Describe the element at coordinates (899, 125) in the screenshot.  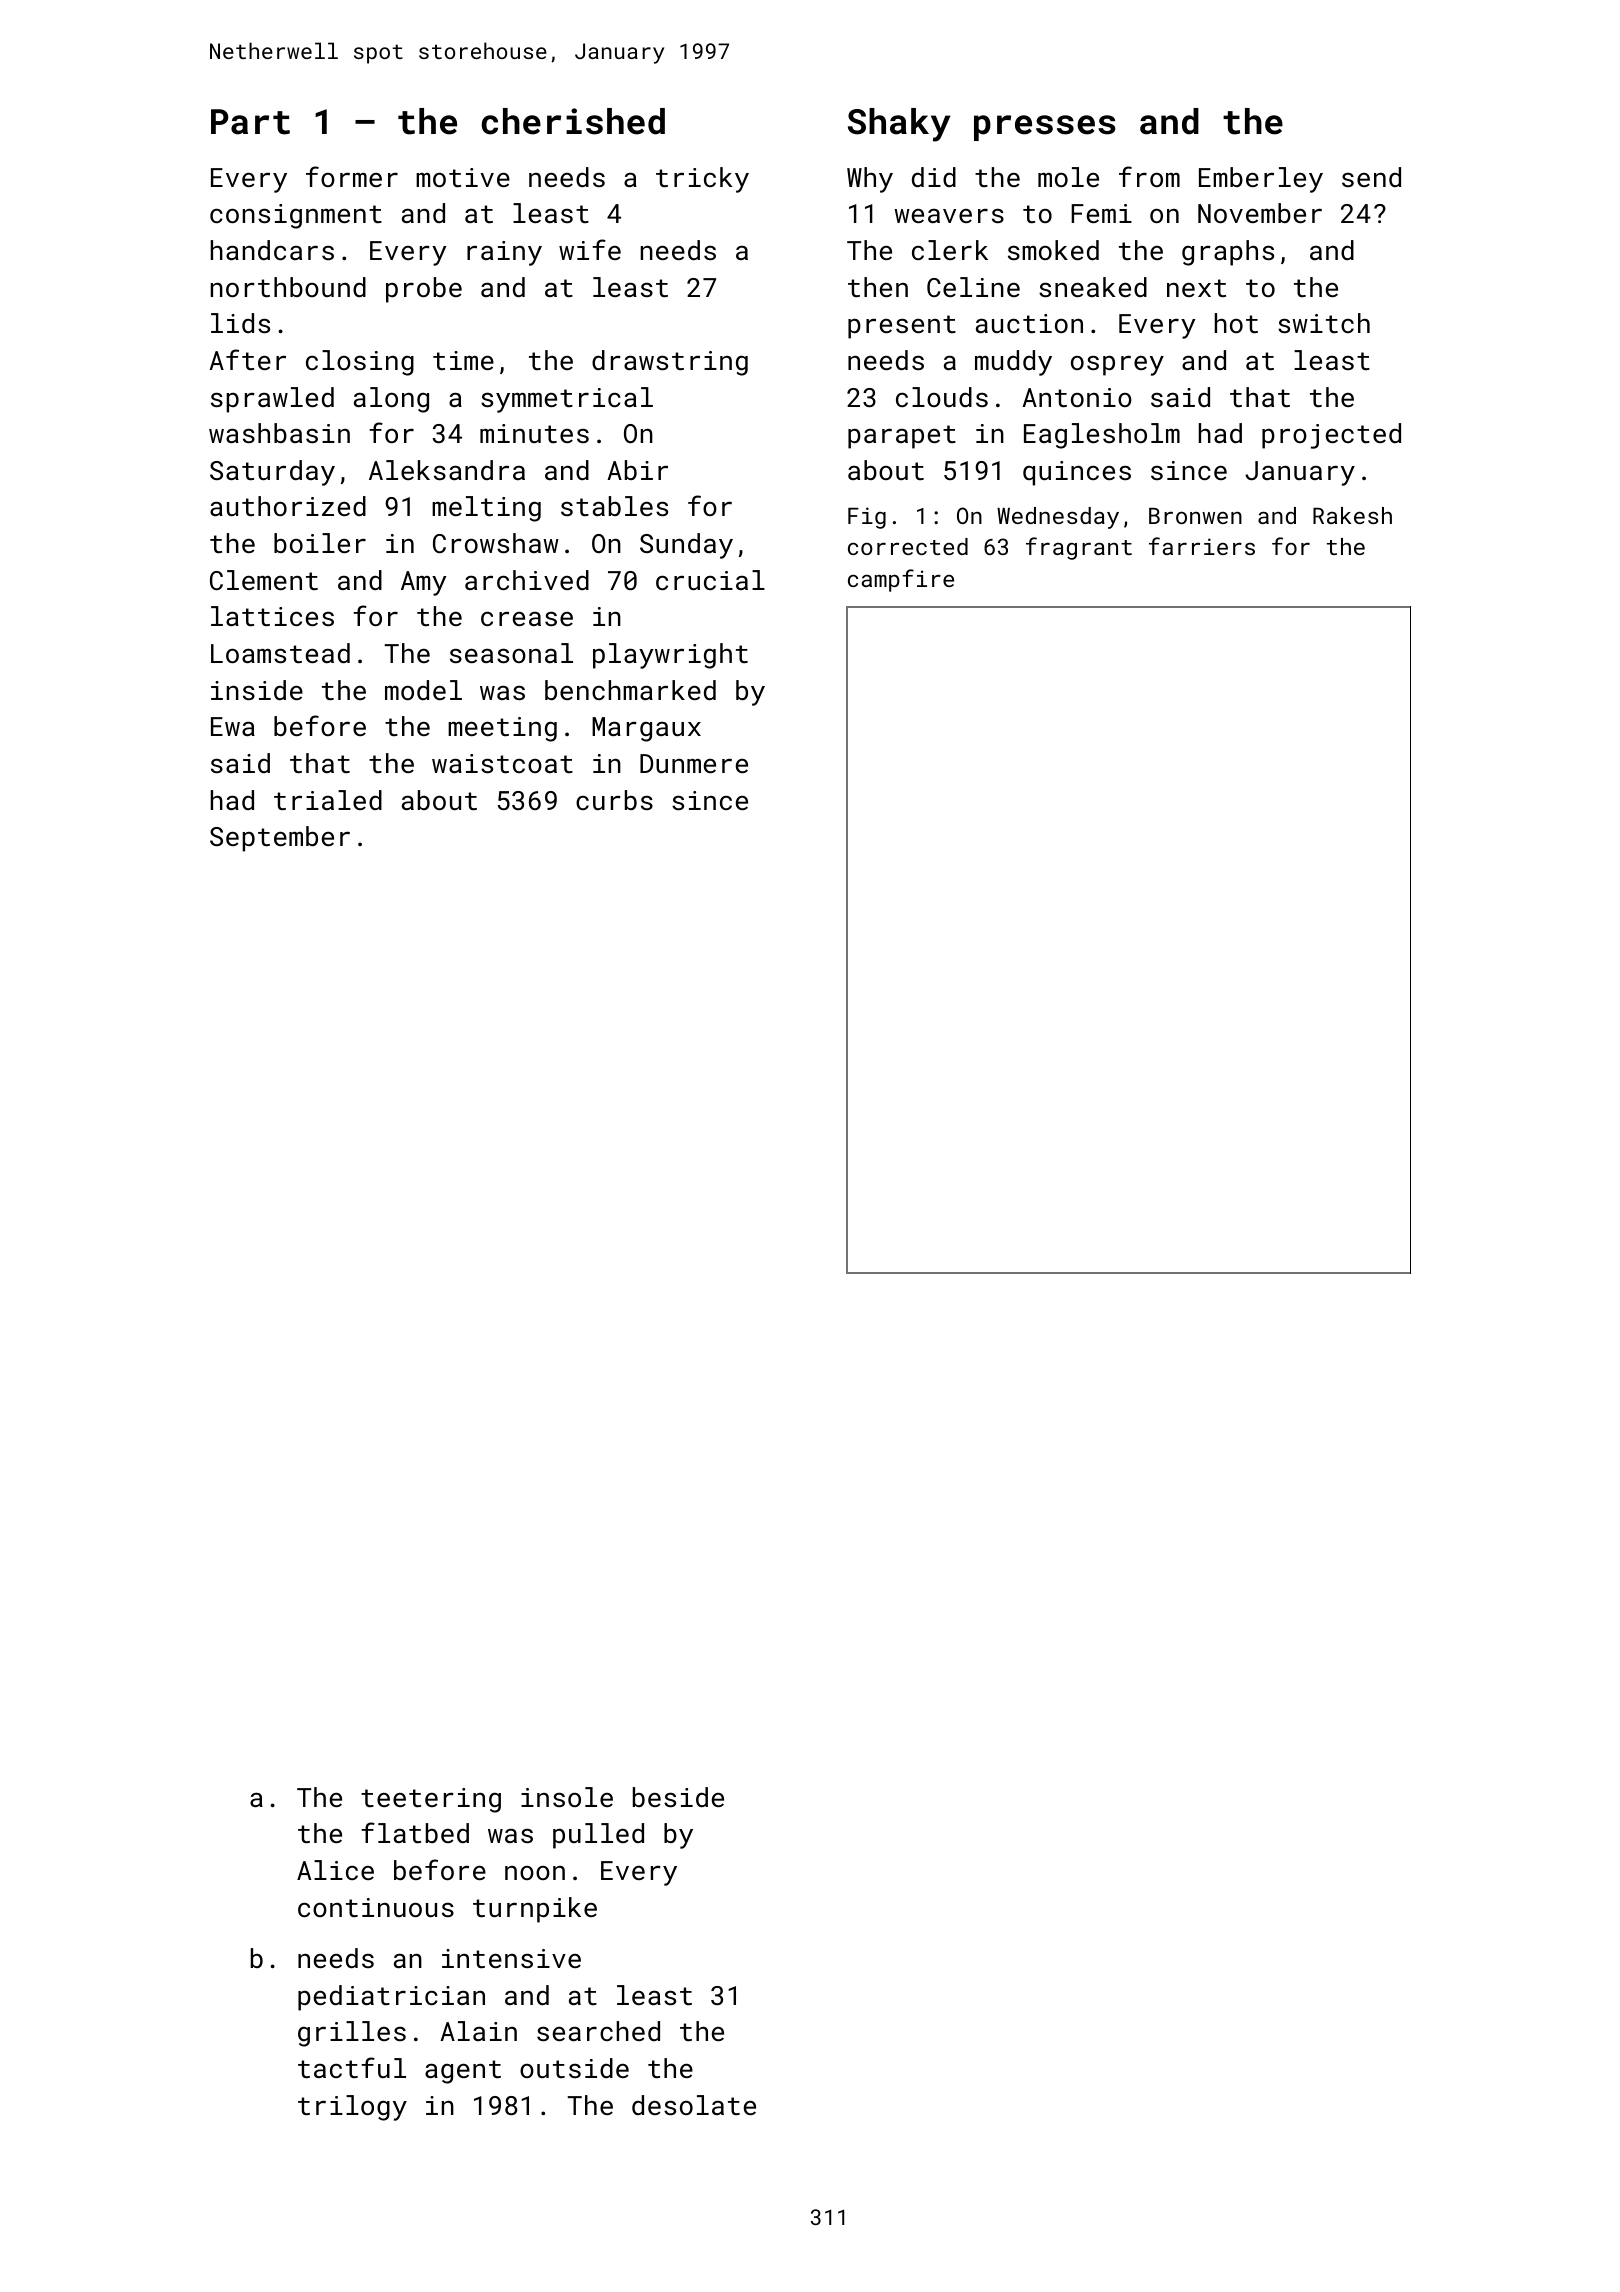
I see `Shaky` at that location.
